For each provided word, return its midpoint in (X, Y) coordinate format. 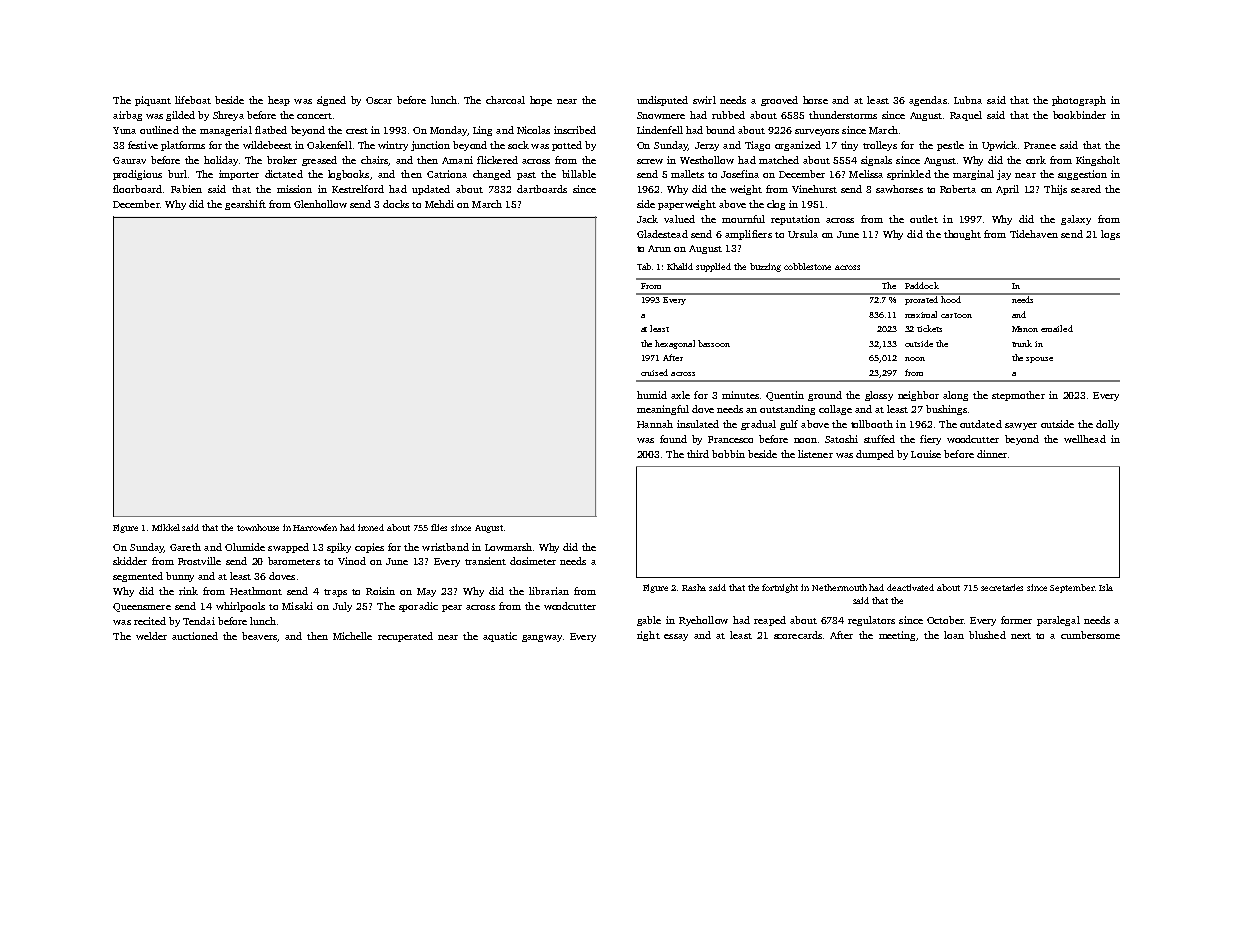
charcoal (505, 100)
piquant (153, 101)
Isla (1106, 587)
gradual (758, 425)
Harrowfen (315, 527)
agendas (928, 101)
